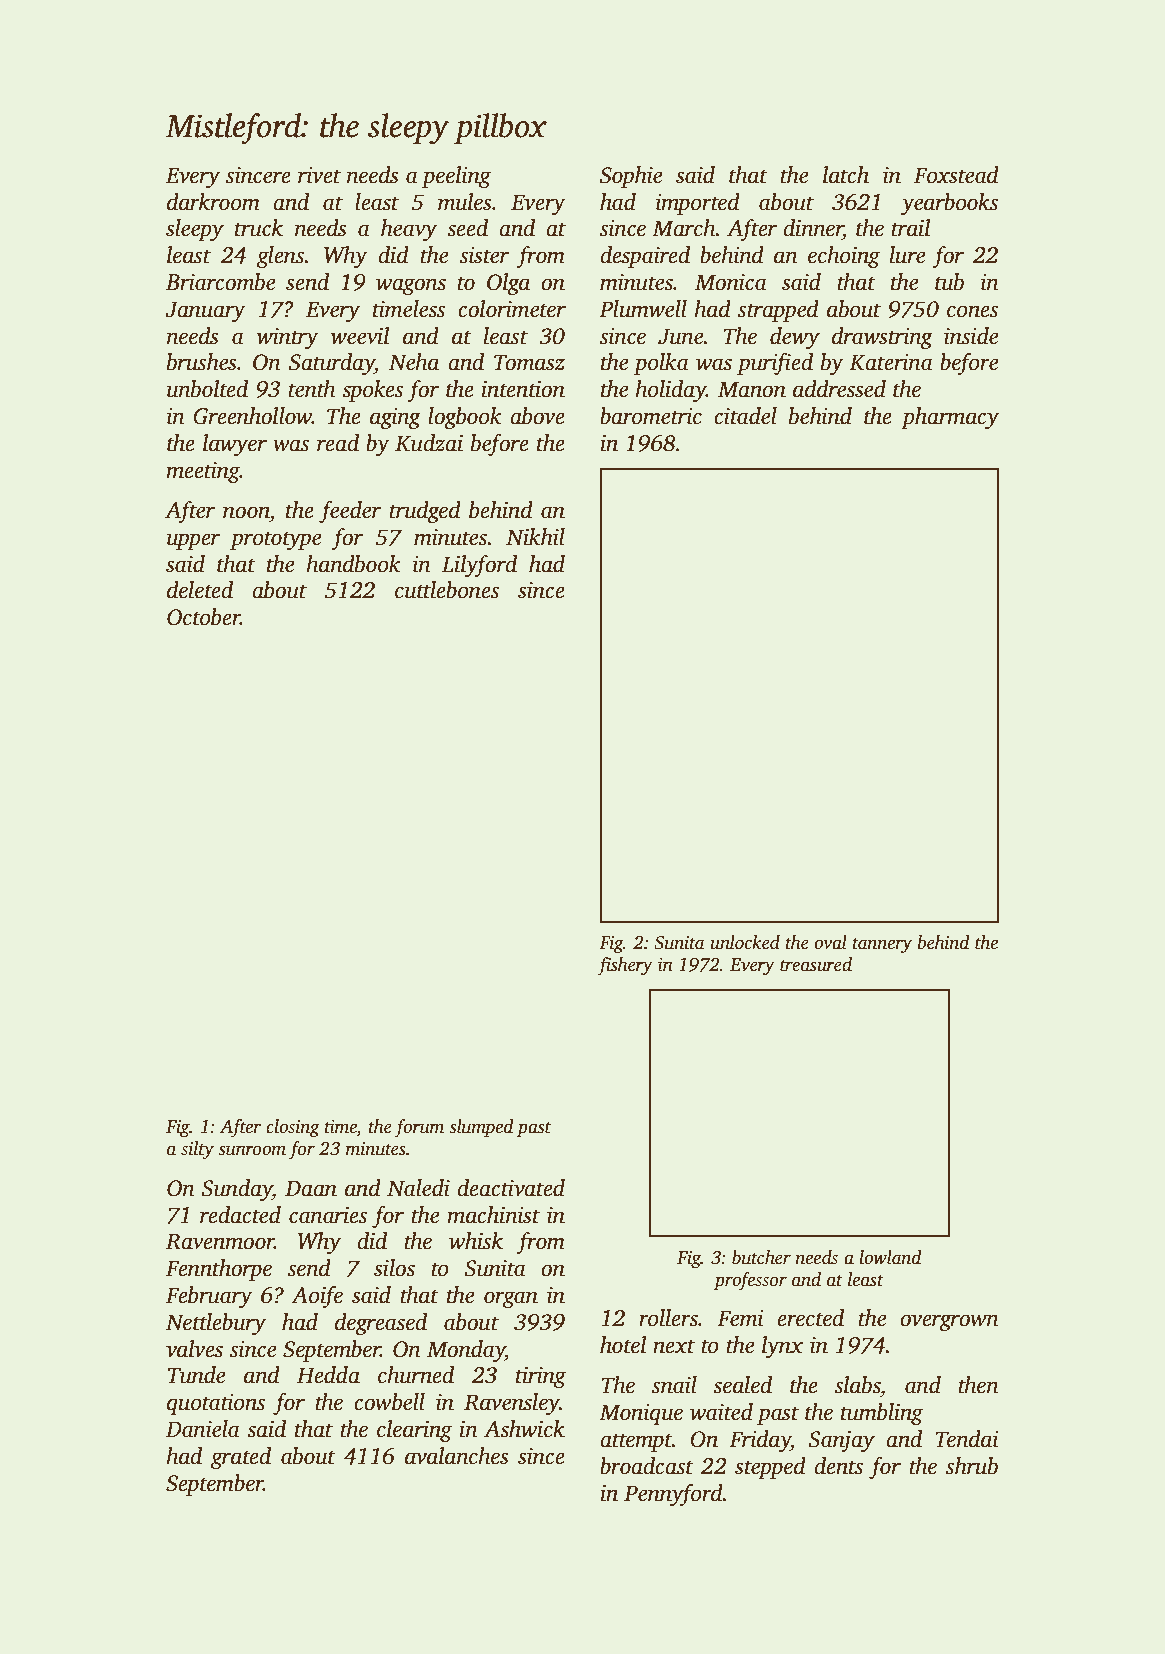 The width and height of the image is (1165, 1654). Describe the element at coordinates (651, 416) in the image. I see `barometric` at that location.
